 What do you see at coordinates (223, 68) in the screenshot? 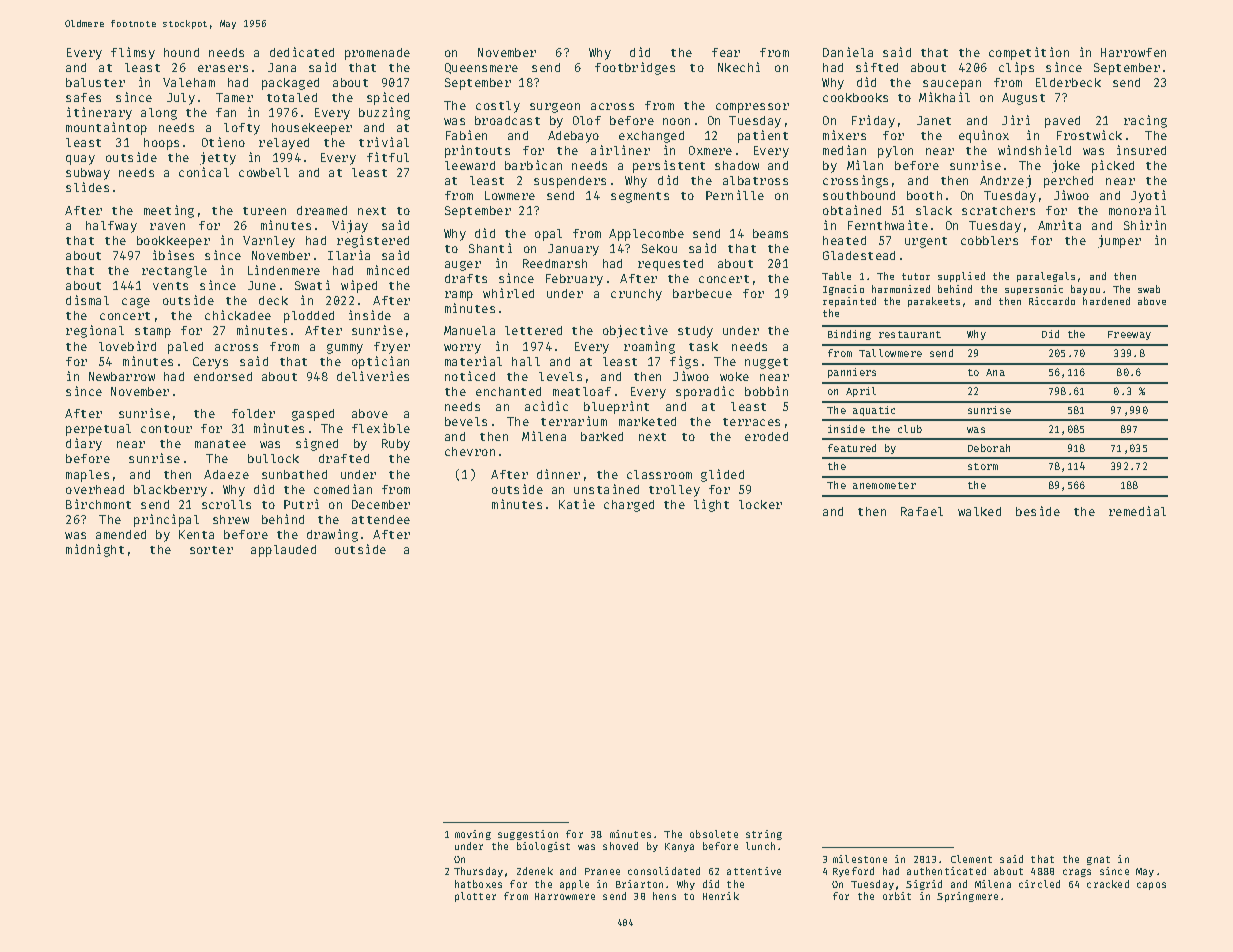
I see `erasers` at bounding box center [223, 68].
